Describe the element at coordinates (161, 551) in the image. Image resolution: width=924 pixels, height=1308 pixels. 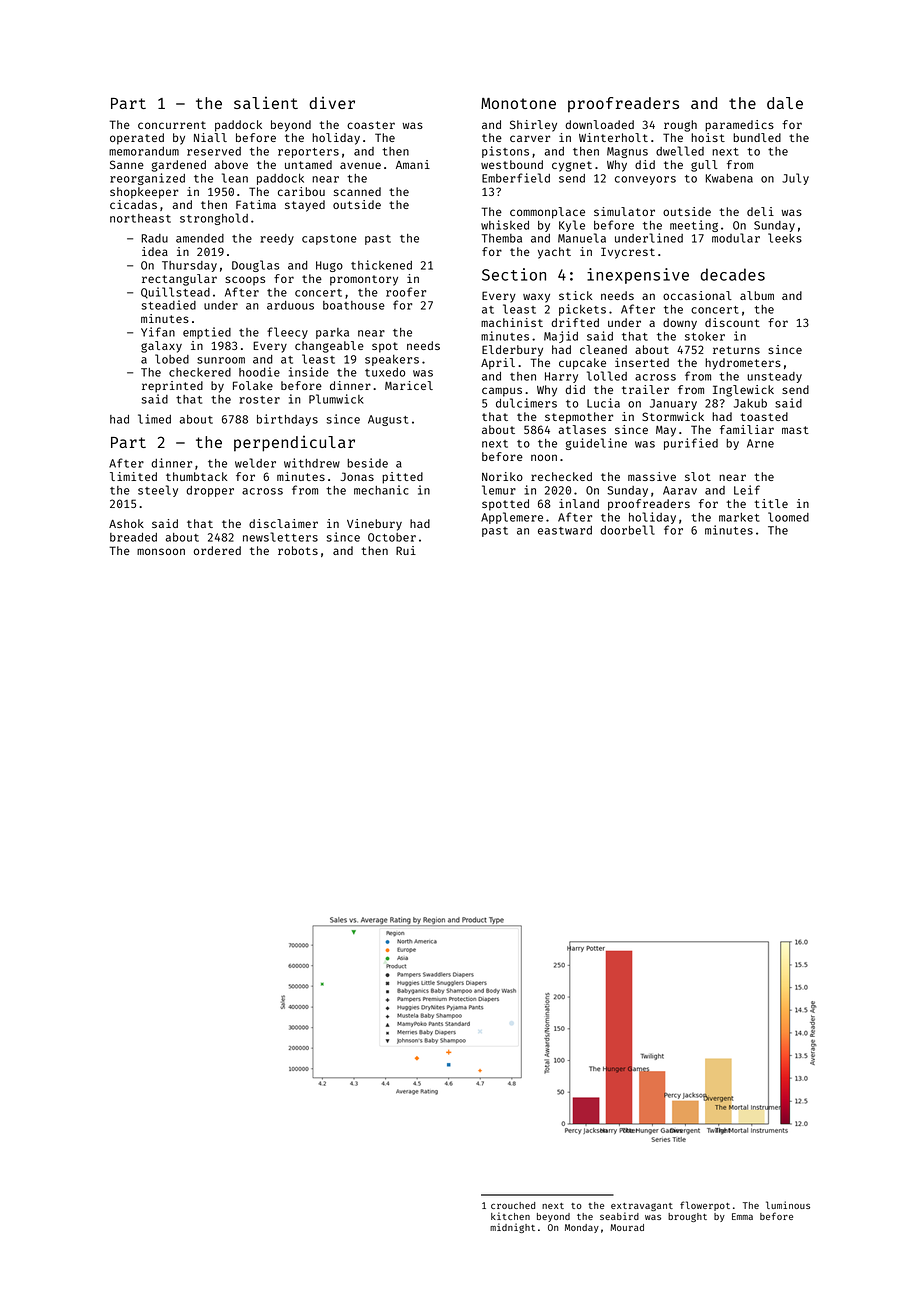
I see `monsoon` at that location.
